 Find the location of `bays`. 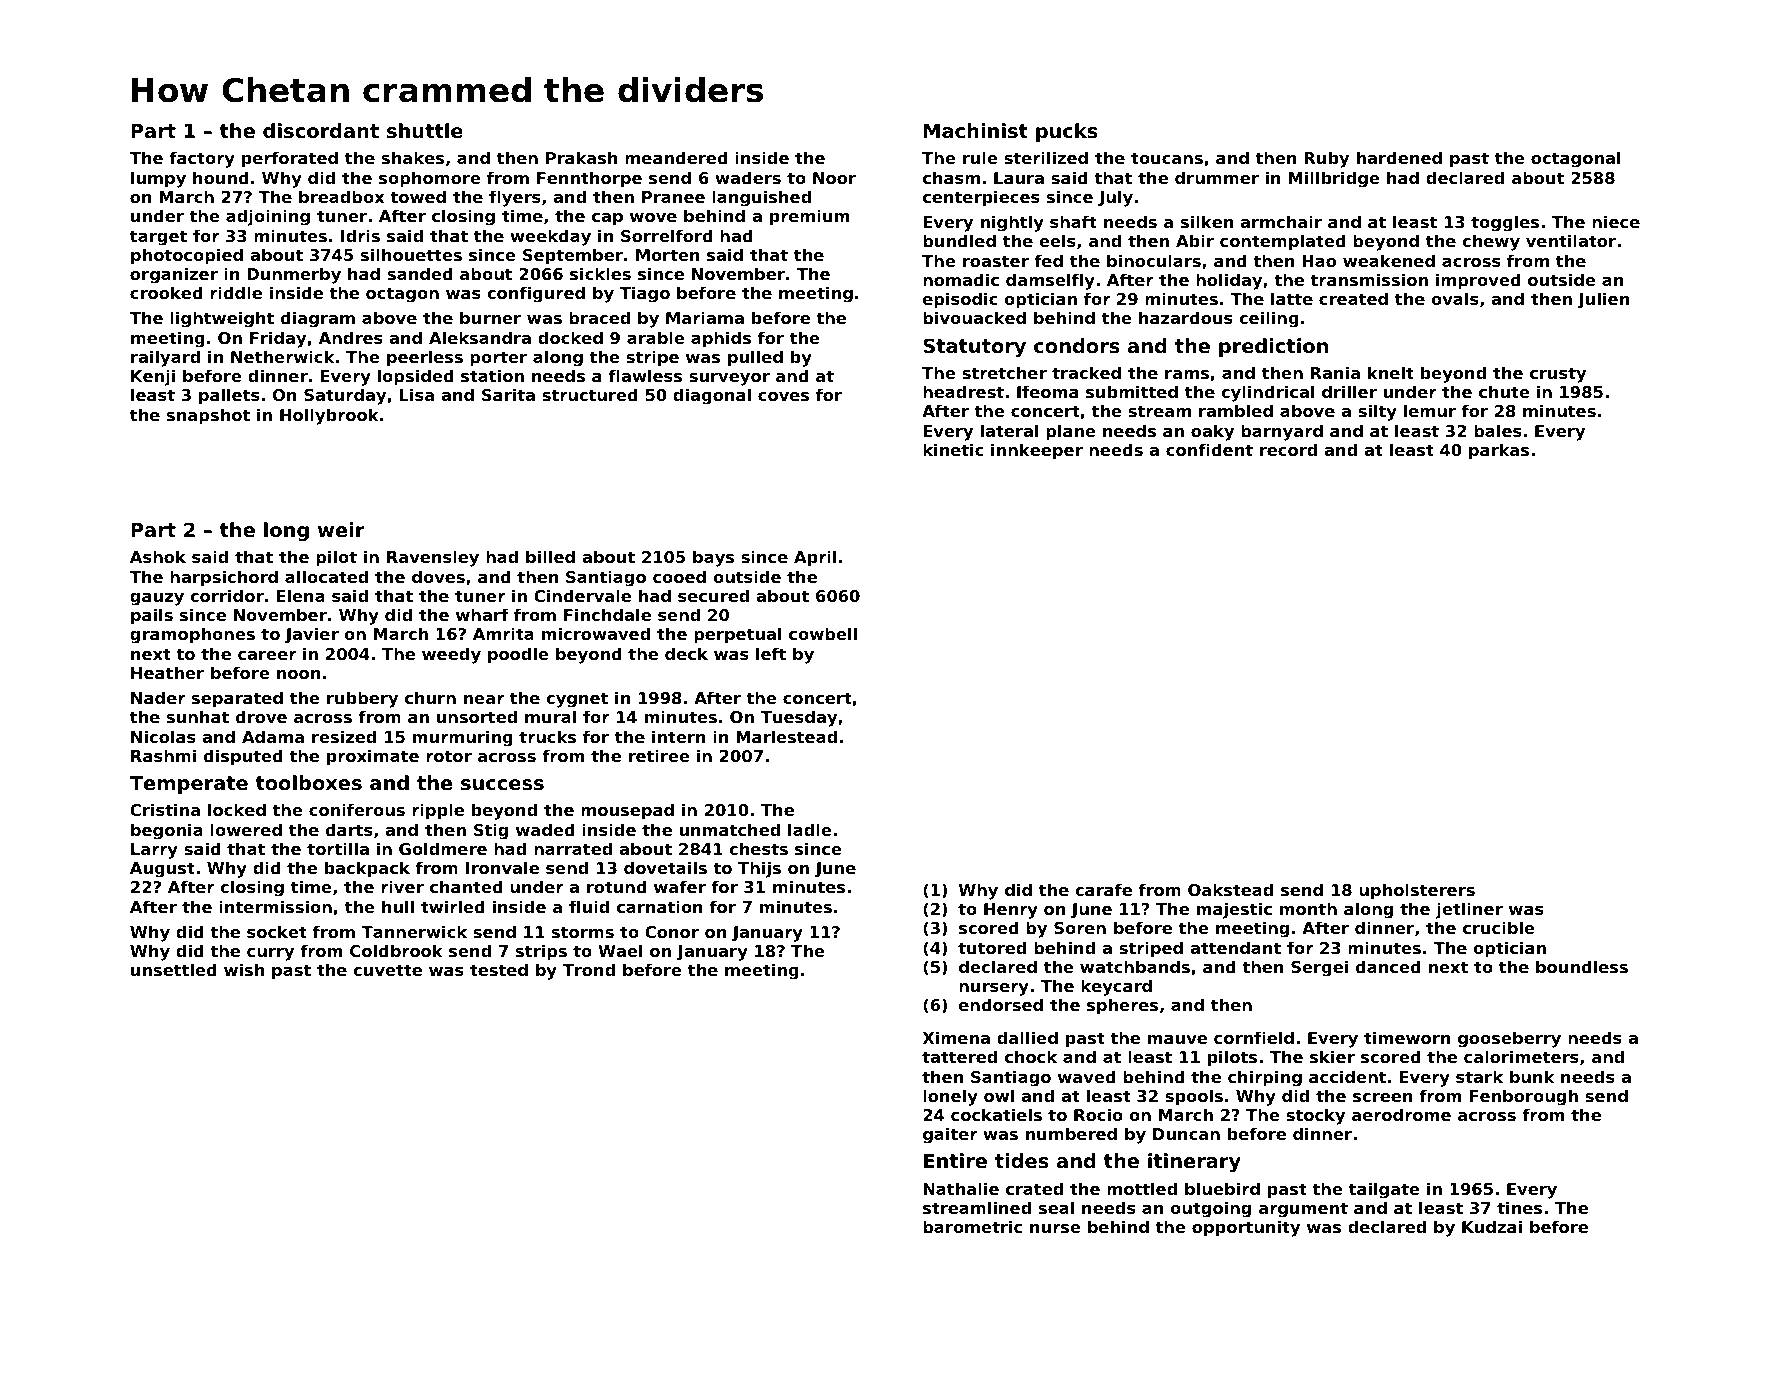

bays is located at coordinates (713, 558).
